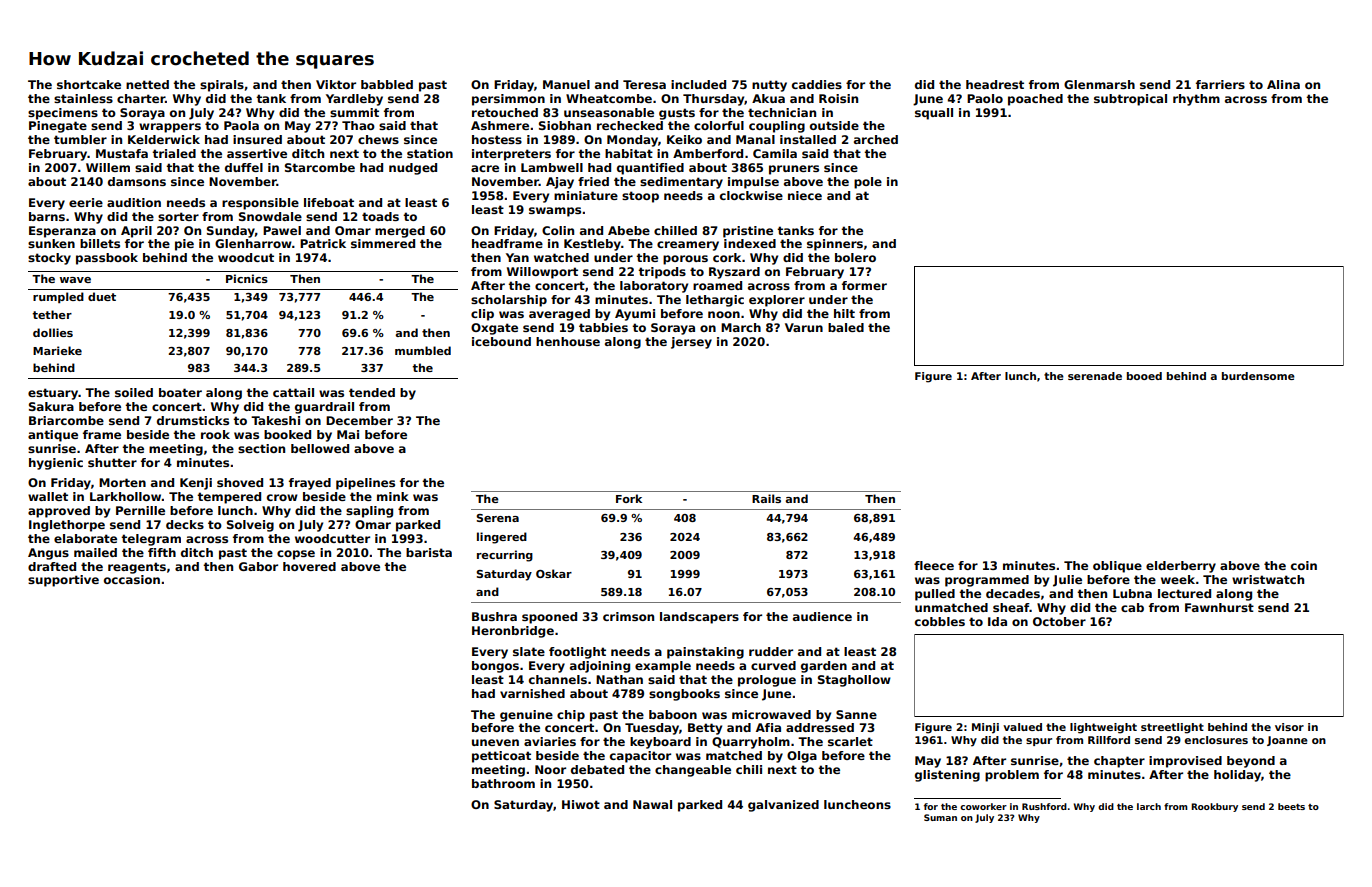 This screenshot has width=1372, height=887. What do you see at coordinates (609, 112) in the screenshot?
I see `unseasonable` at bounding box center [609, 112].
